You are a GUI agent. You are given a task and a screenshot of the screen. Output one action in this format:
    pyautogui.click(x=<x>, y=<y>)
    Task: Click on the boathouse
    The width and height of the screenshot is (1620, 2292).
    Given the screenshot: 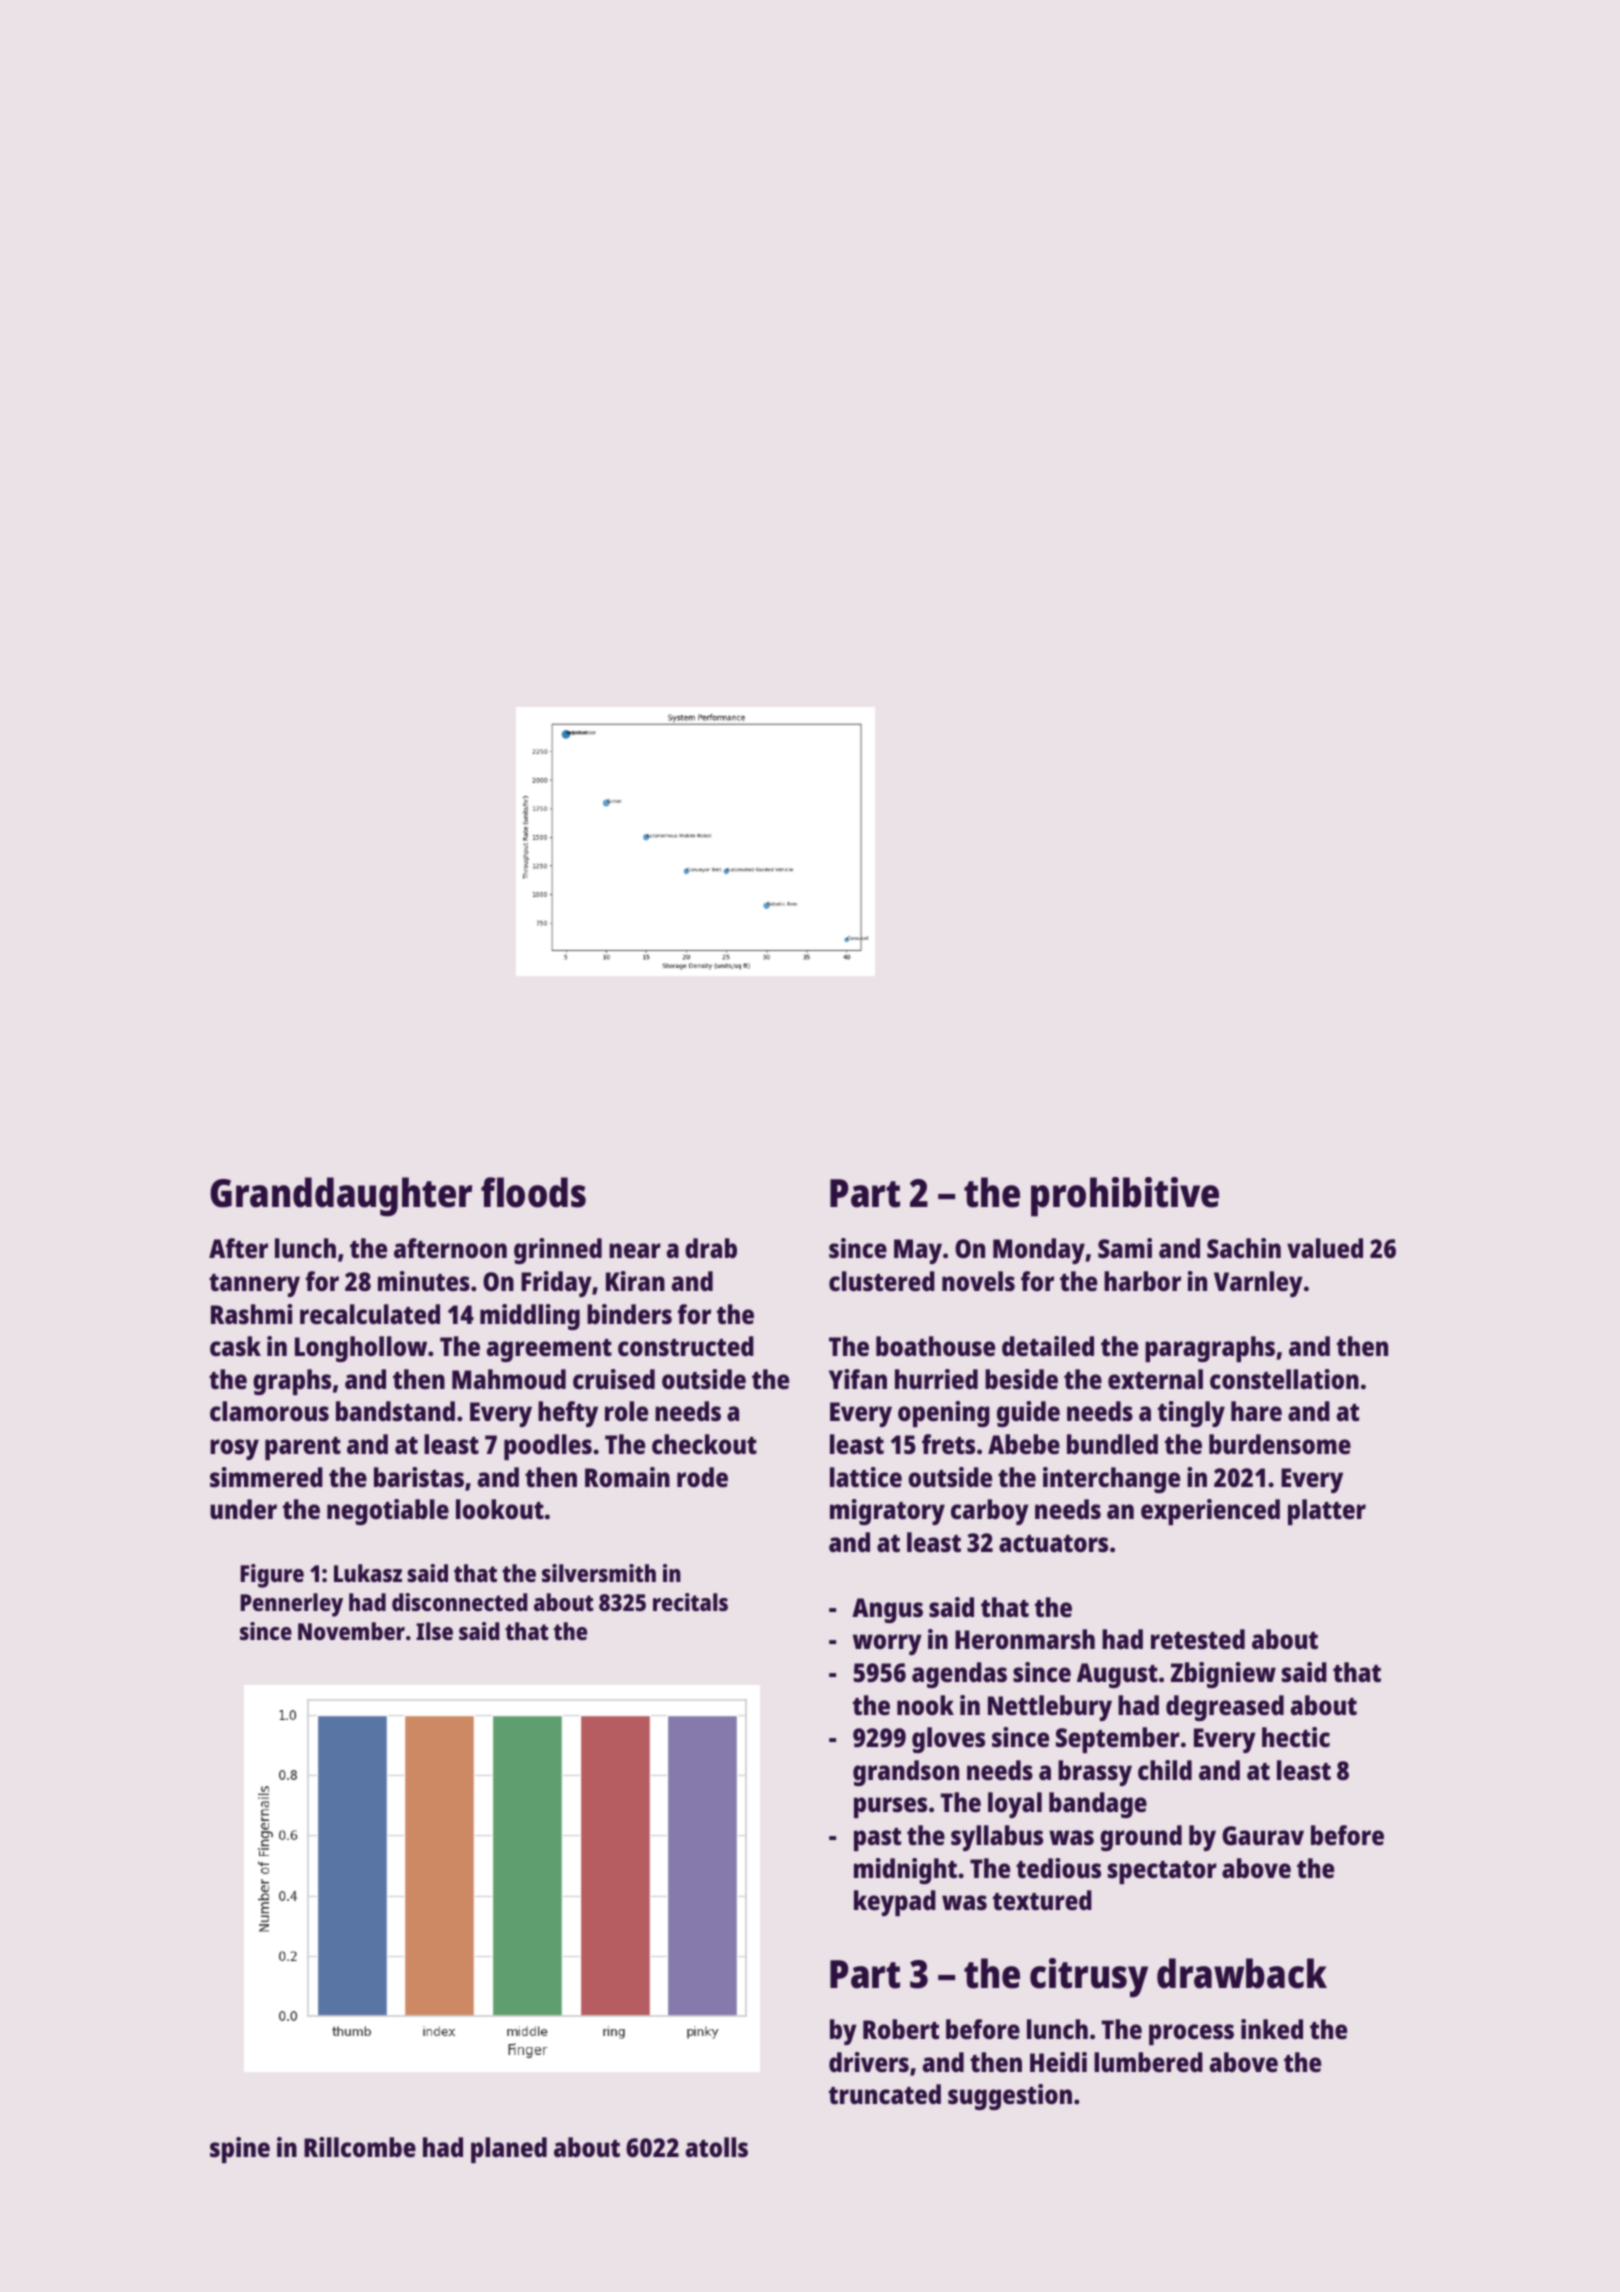 What is the action you would take?
    pyautogui.click(x=935, y=1346)
